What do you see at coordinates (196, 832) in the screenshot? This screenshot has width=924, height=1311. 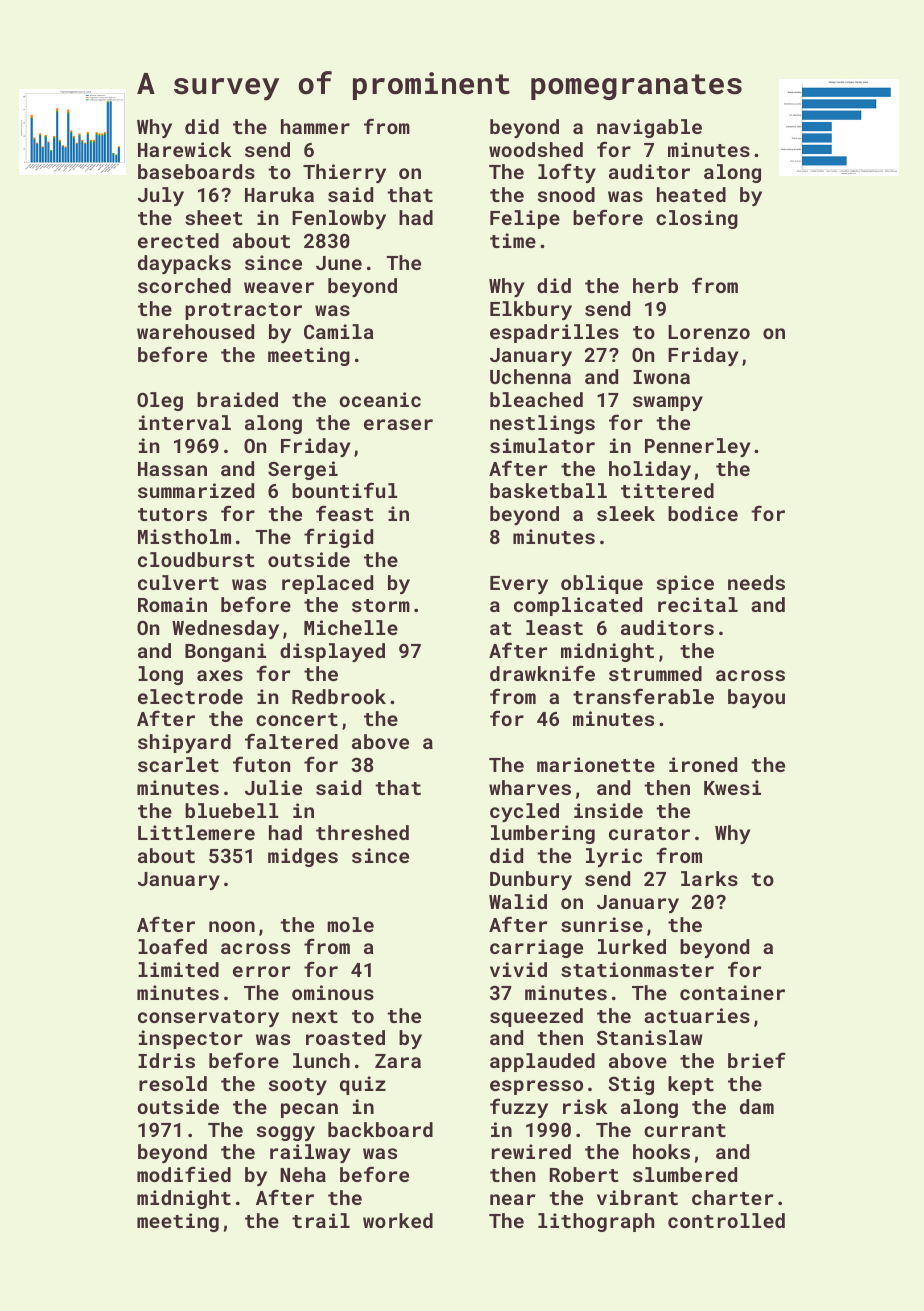 I see `Littlemere` at bounding box center [196, 832].
